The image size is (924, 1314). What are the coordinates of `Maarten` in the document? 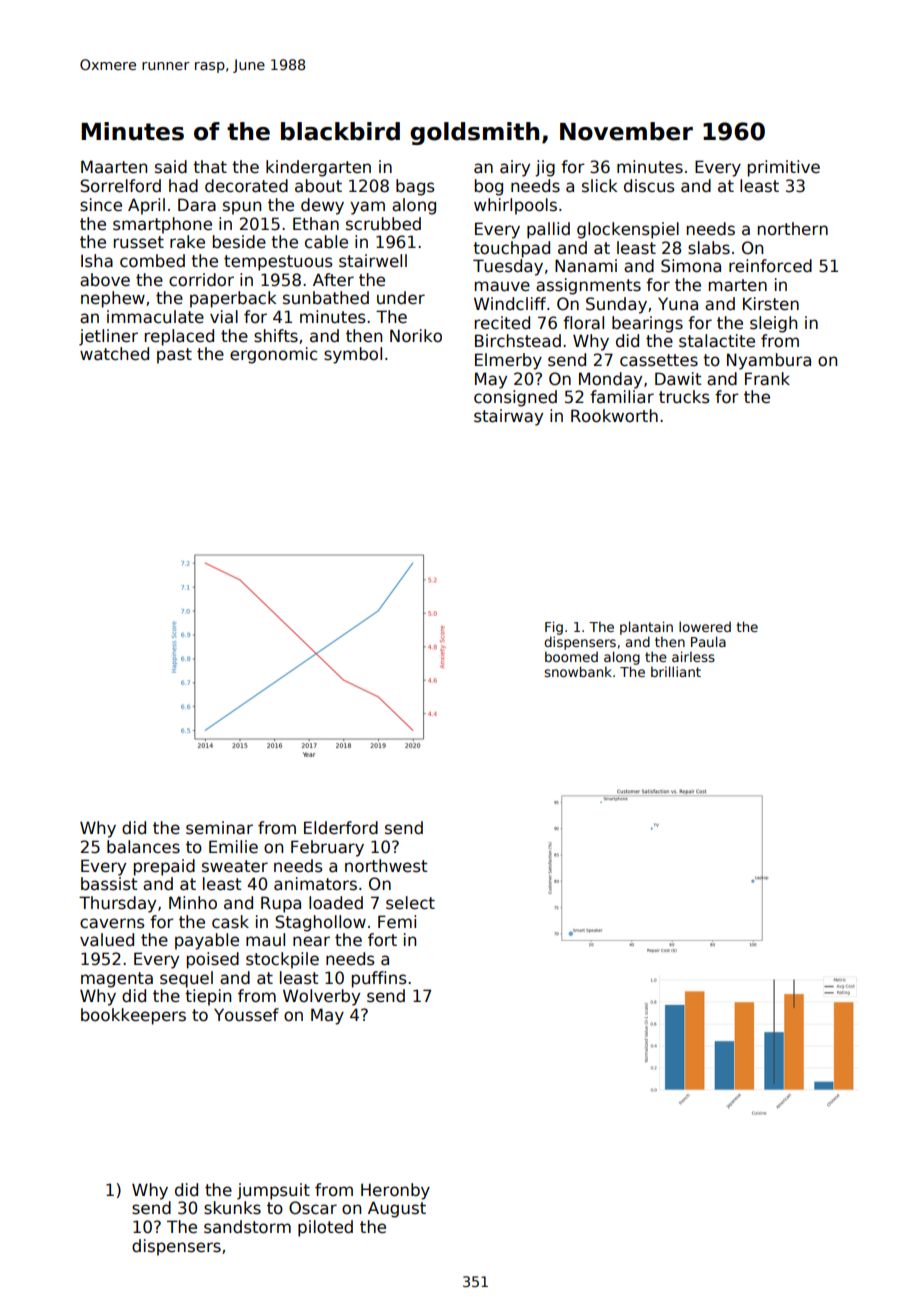 It's located at (114, 167).
